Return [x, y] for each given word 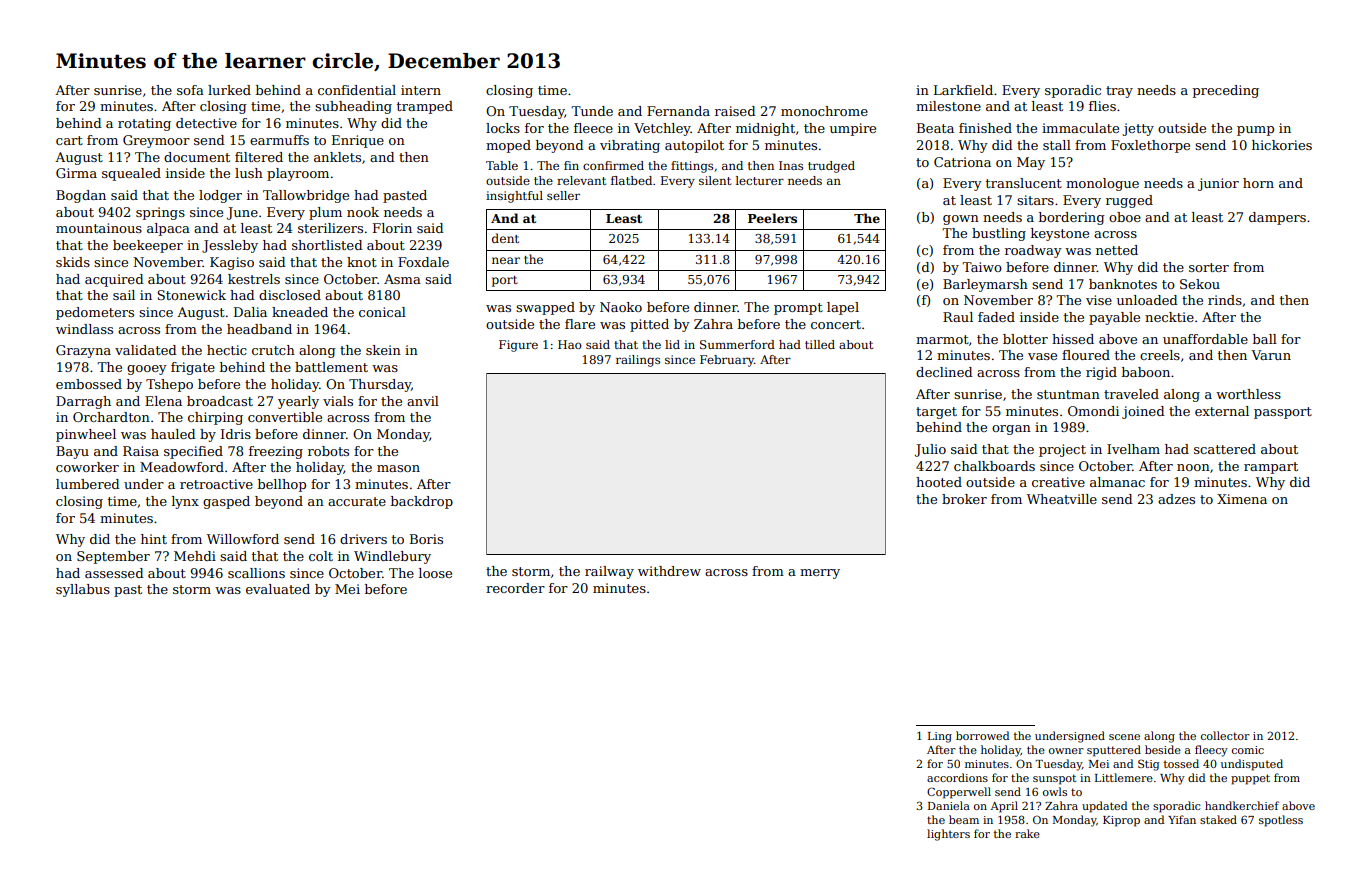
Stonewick [191, 295]
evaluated [278, 589]
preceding [1226, 91]
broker [964, 499]
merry [820, 574]
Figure [518, 346]
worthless [1248, 394]
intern [421, 90]
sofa [190, 90]
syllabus [83, 590]
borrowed [982, 735]
